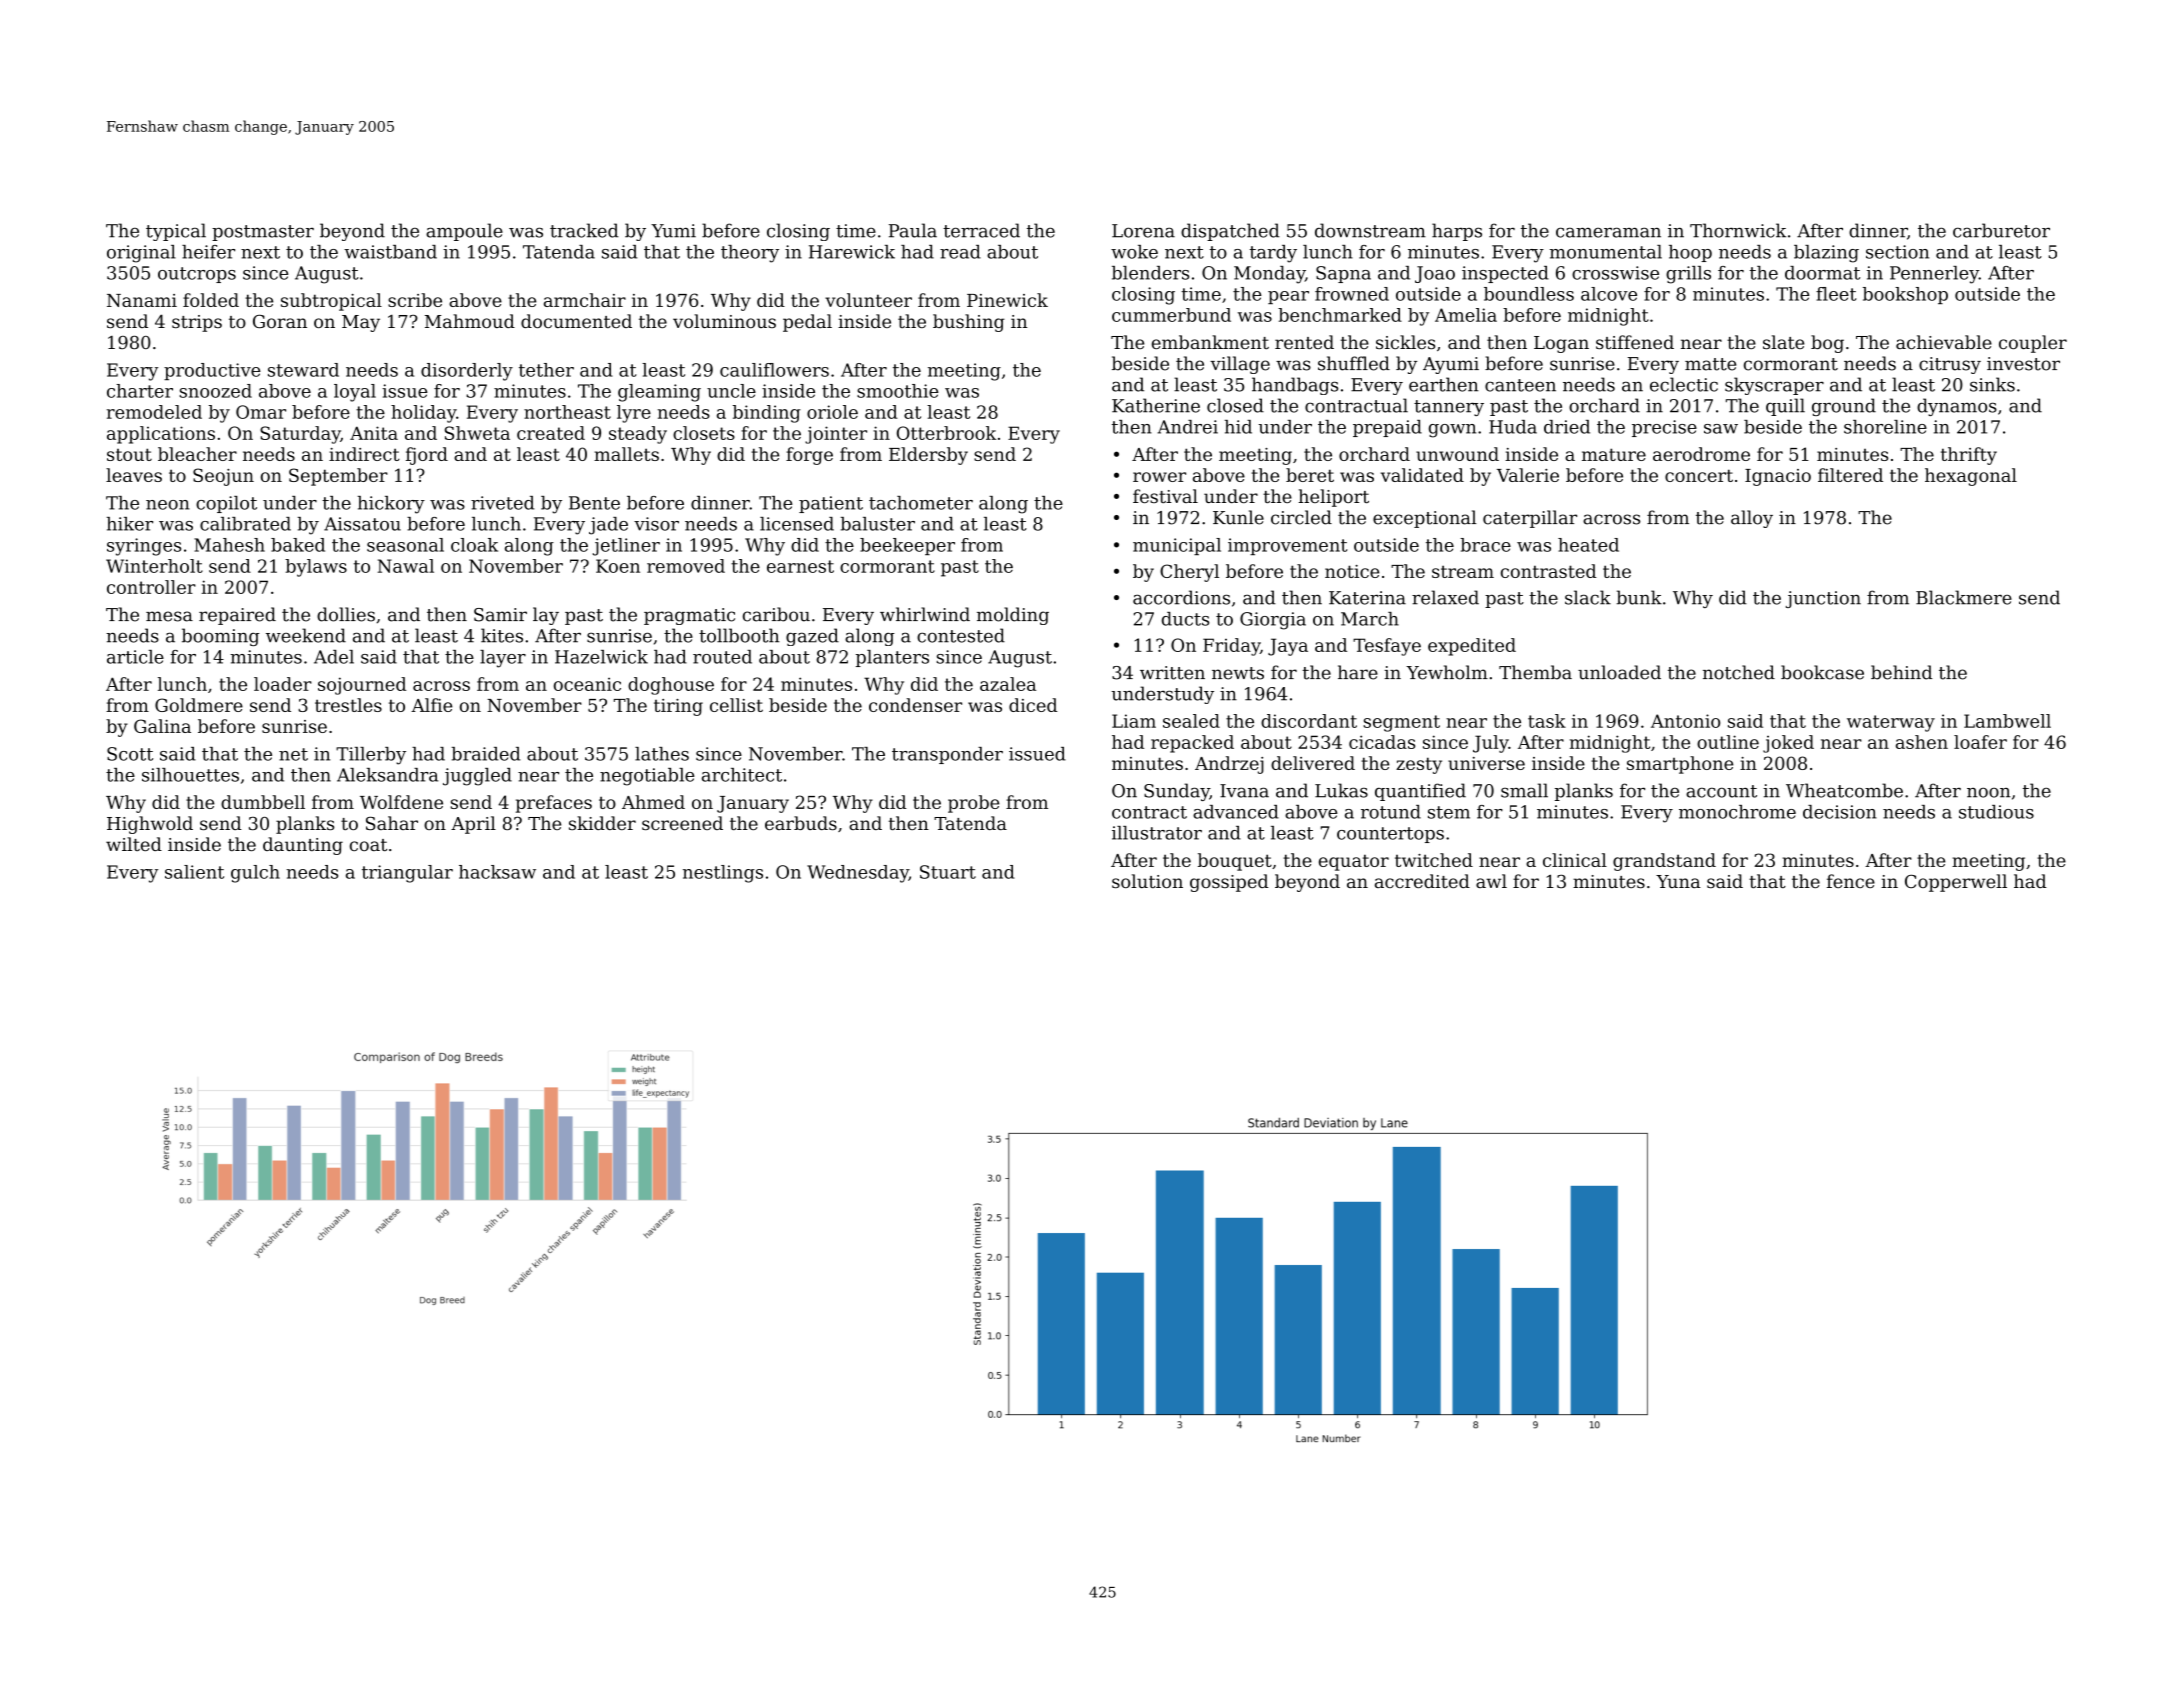  I want to click on loader, so click(283, 684).
